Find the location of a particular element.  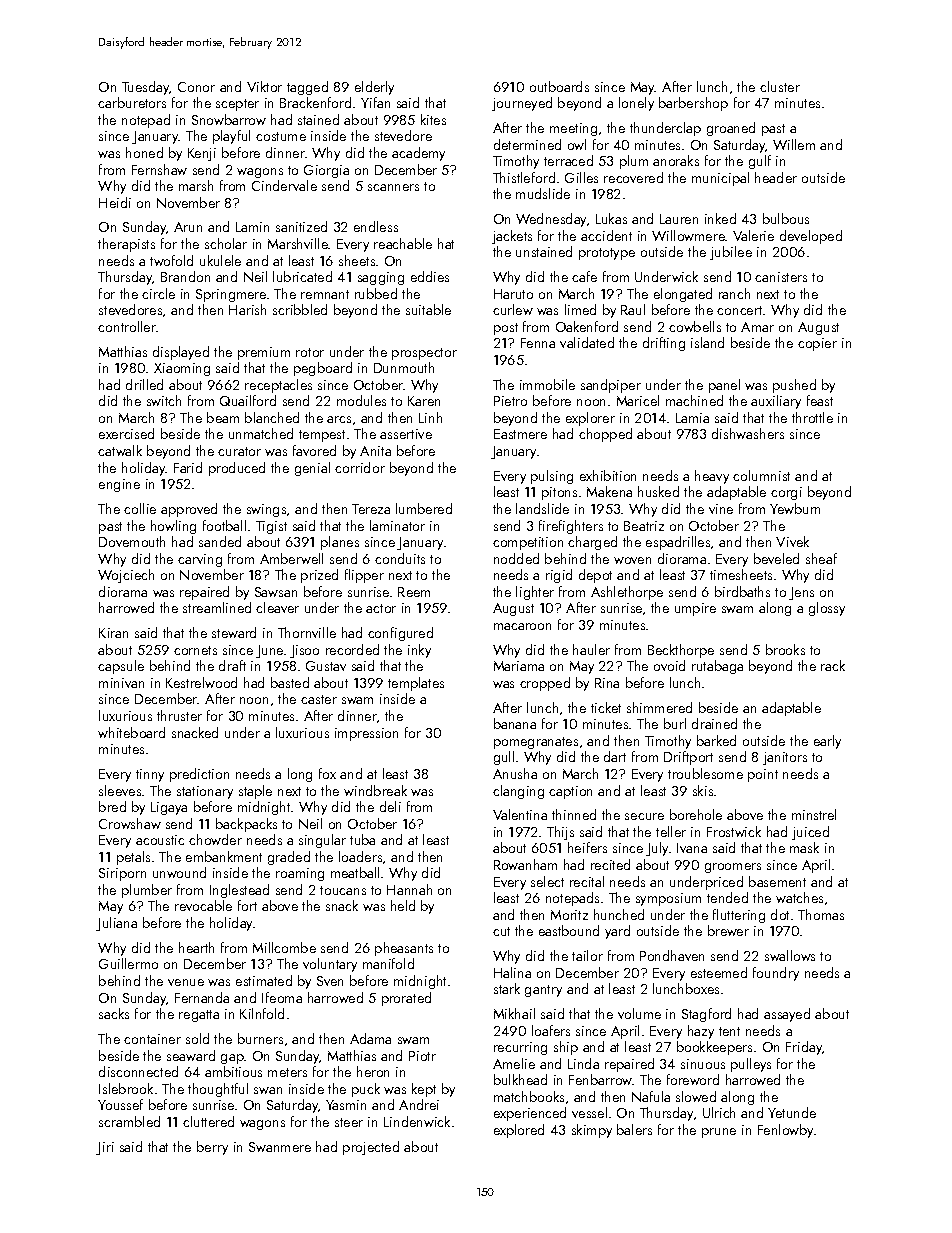

Willem is located at coordinates (794, 144).
